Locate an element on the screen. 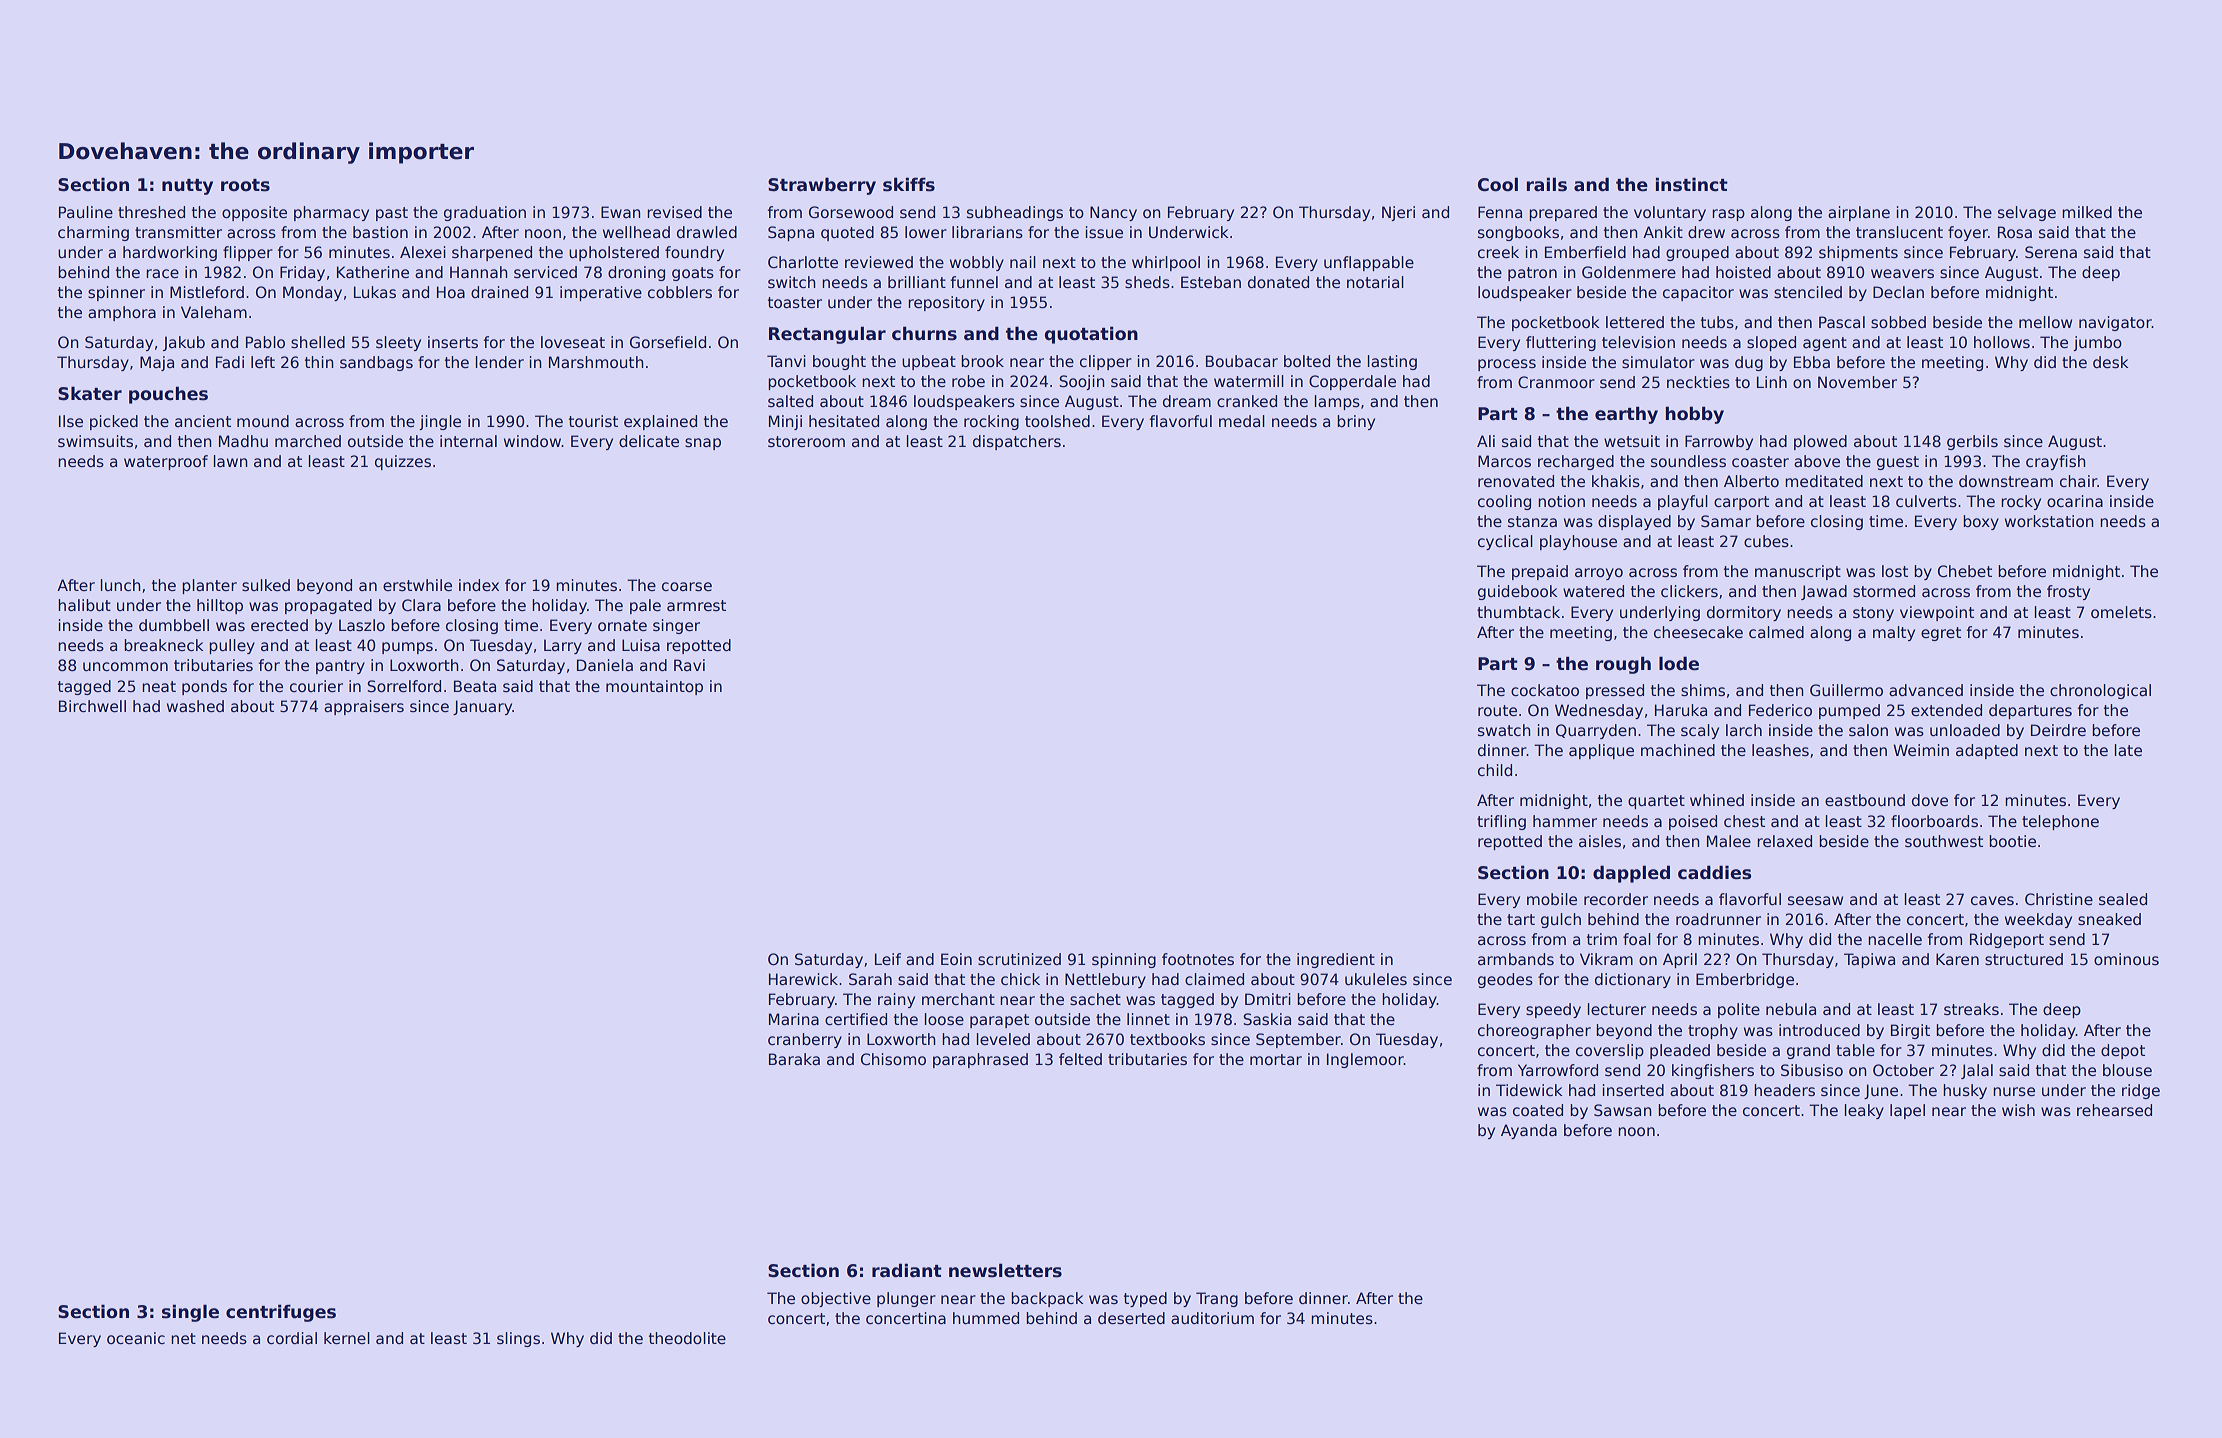 The image size is (2222, 1438). single is located at coordinates (190, 1313).
